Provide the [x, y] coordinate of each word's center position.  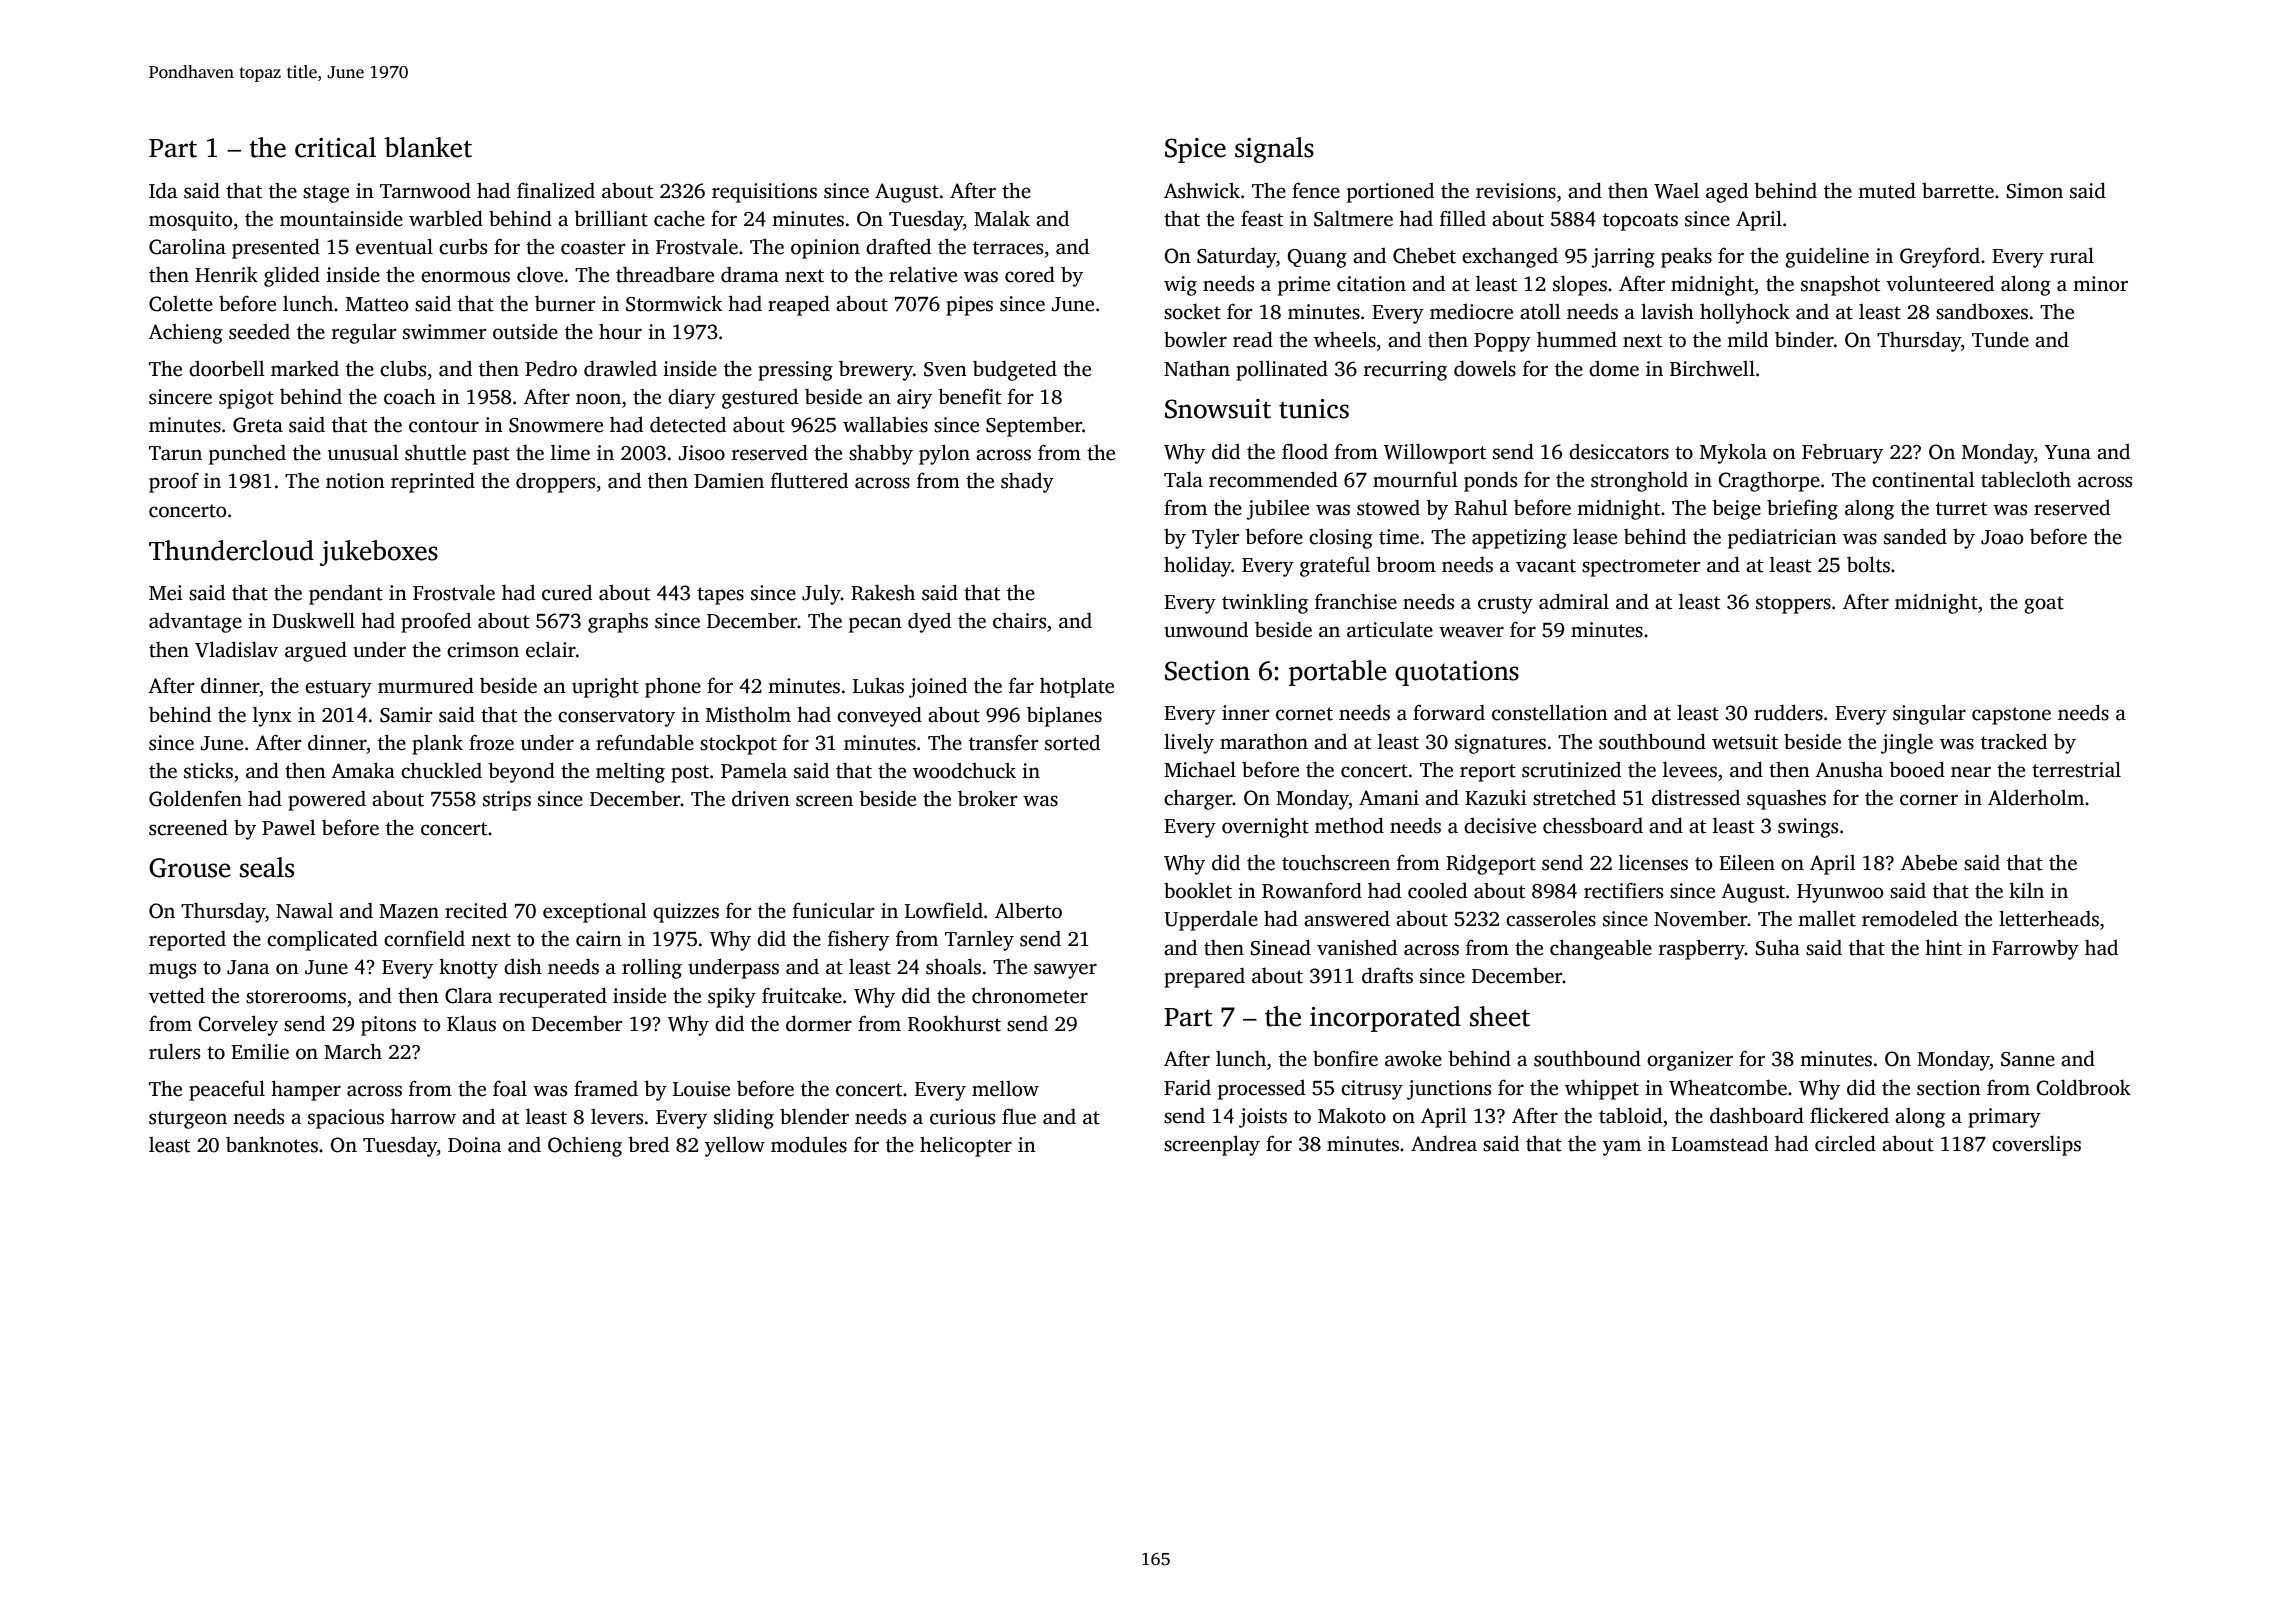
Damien [729, 481]
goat [2044, 605]
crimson [483, 650]
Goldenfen [195, 798]
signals [1274, 150]
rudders [1788, 712]
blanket [428, 147]
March [353, 1051]
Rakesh [883, 592]
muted [1887, 190]
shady [1027, 482]
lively [1189, 743]
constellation [1550, 712]
